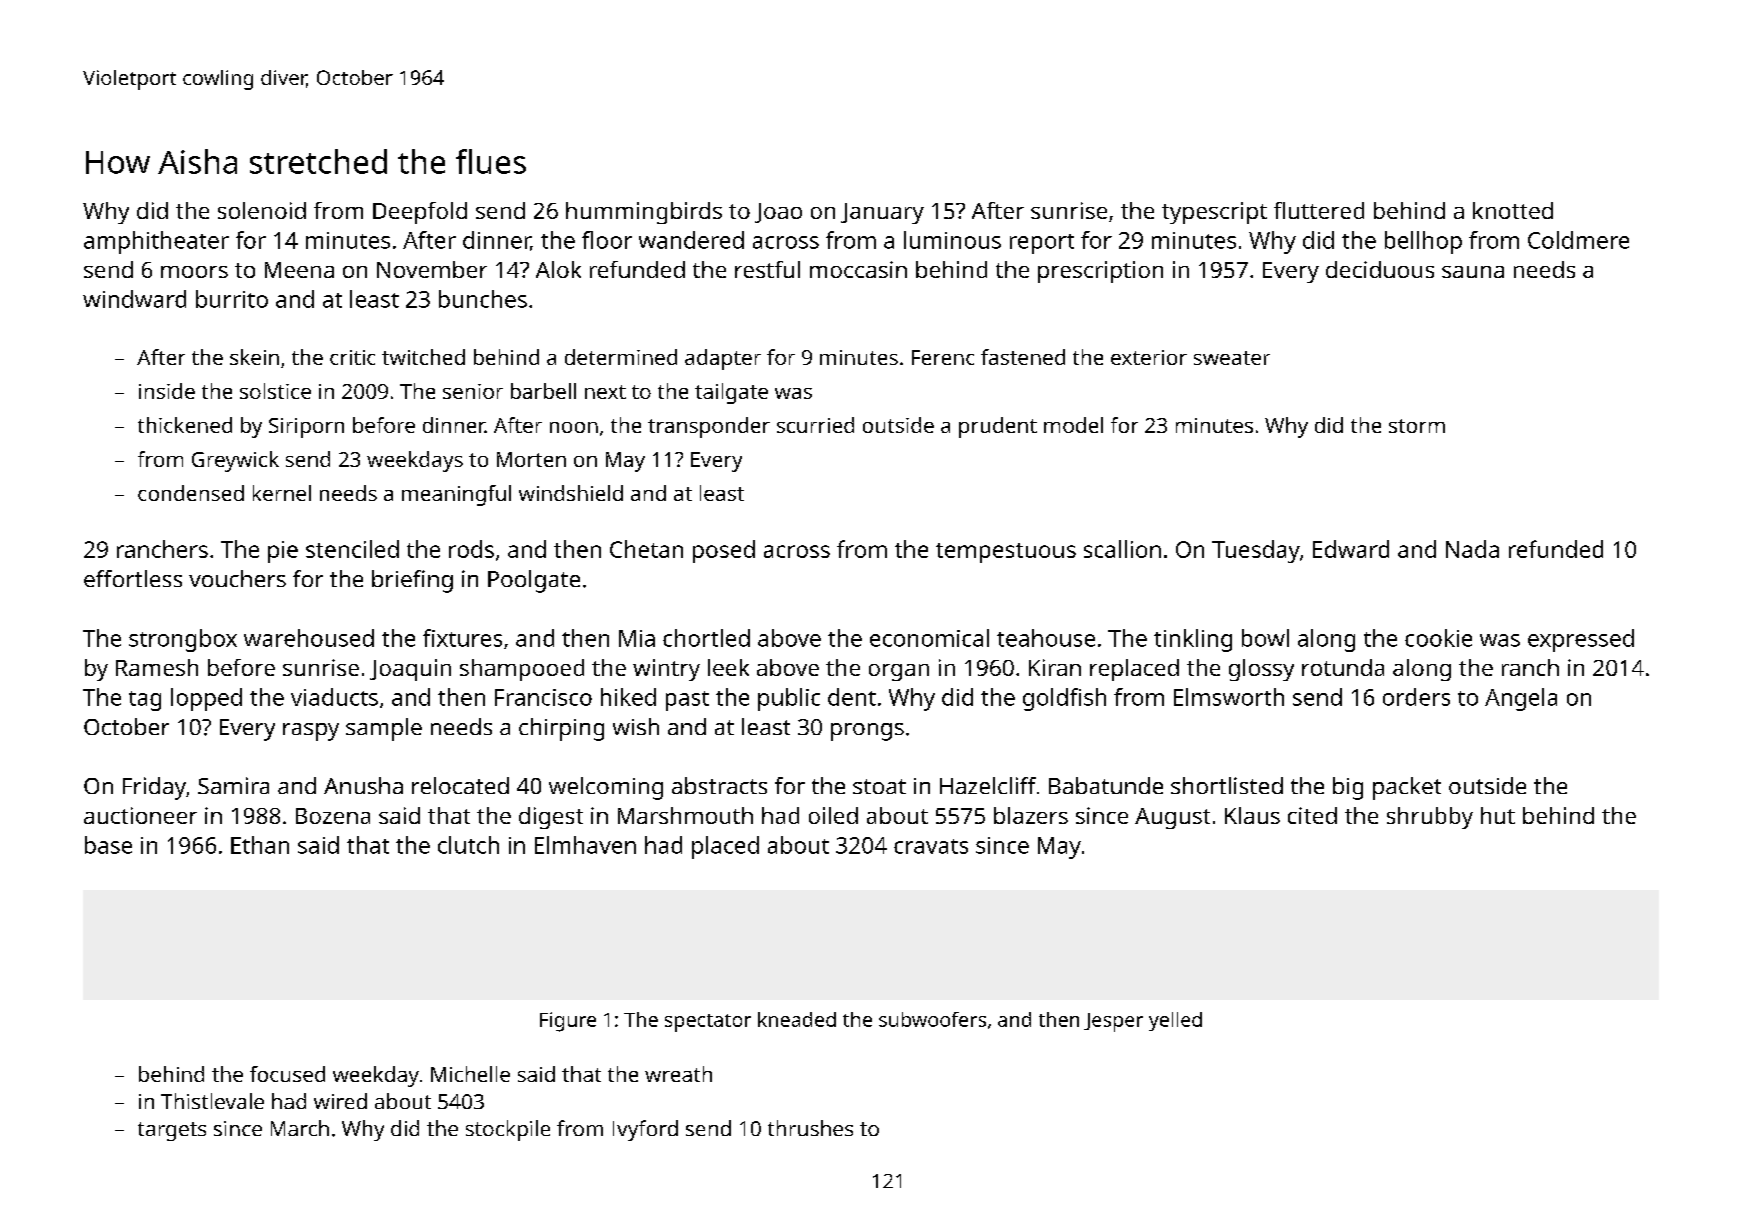  I want to click on prescription, so click(1100, 272).
